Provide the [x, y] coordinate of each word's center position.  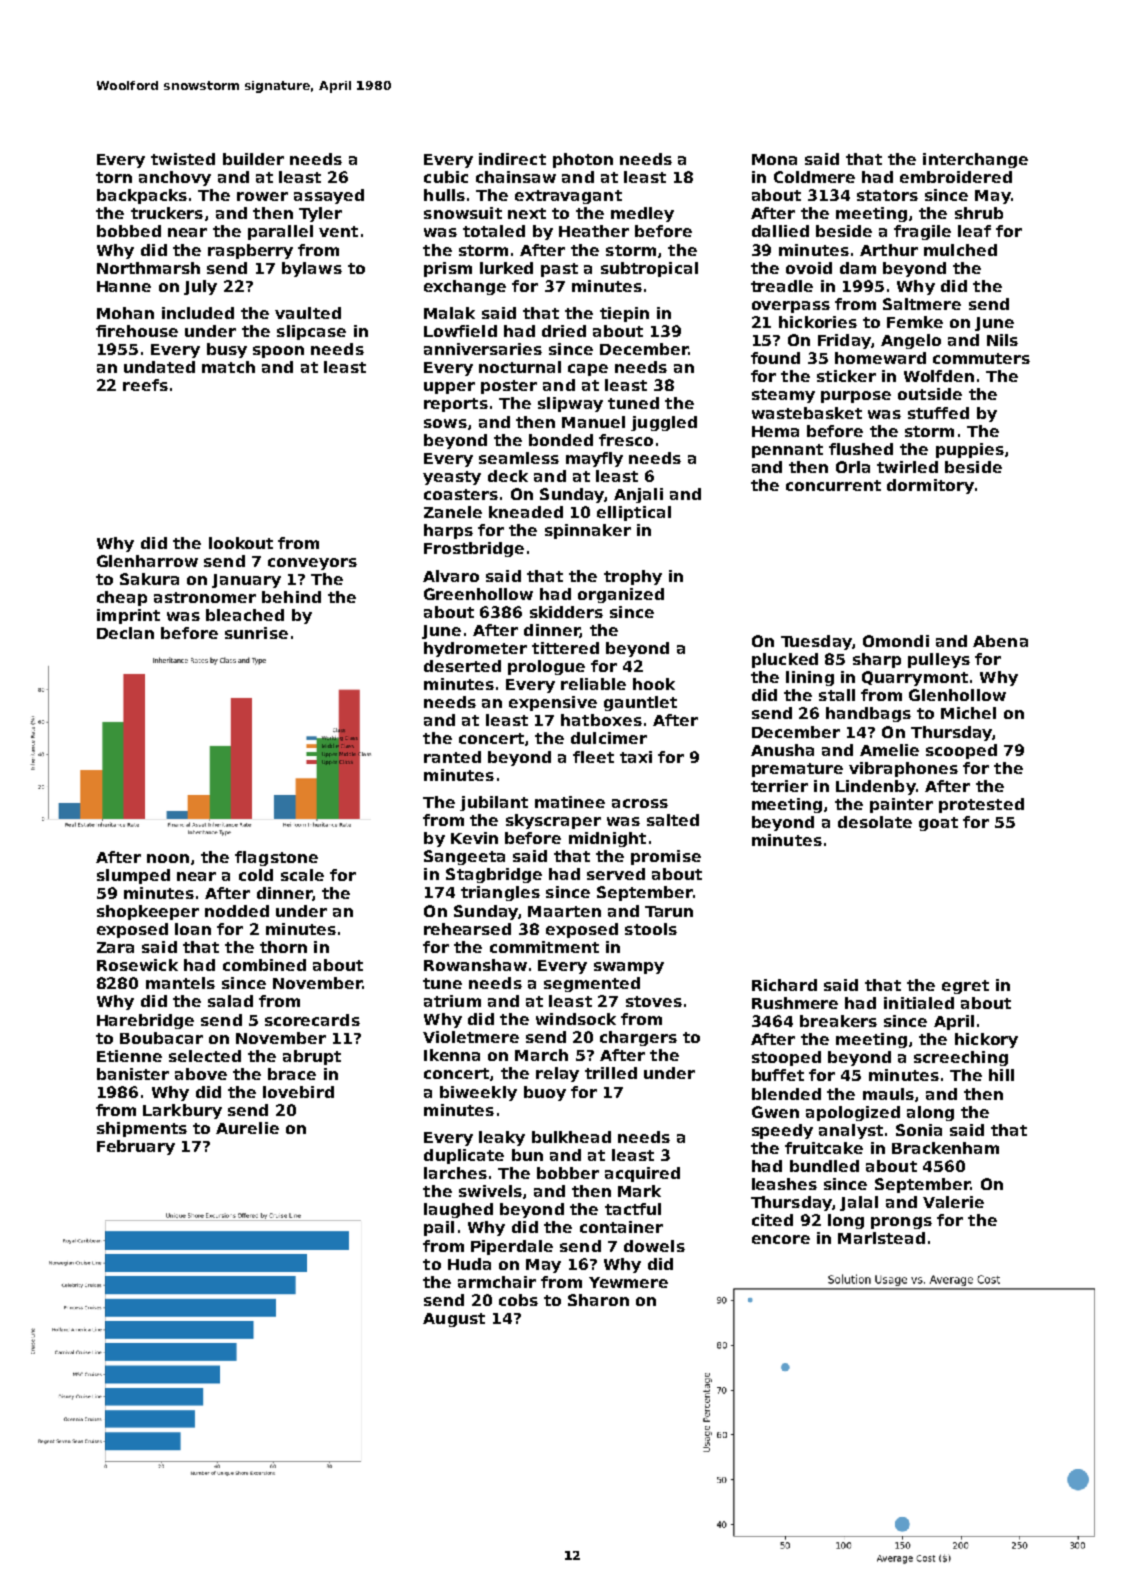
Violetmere [471, 1037]
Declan [125, 633]
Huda [469, 1264]
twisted [183, 159]
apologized [853, 1113]
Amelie [889, 750]
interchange [975, 160]
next [527, 213]
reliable [593, 684]
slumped [133, 876]
